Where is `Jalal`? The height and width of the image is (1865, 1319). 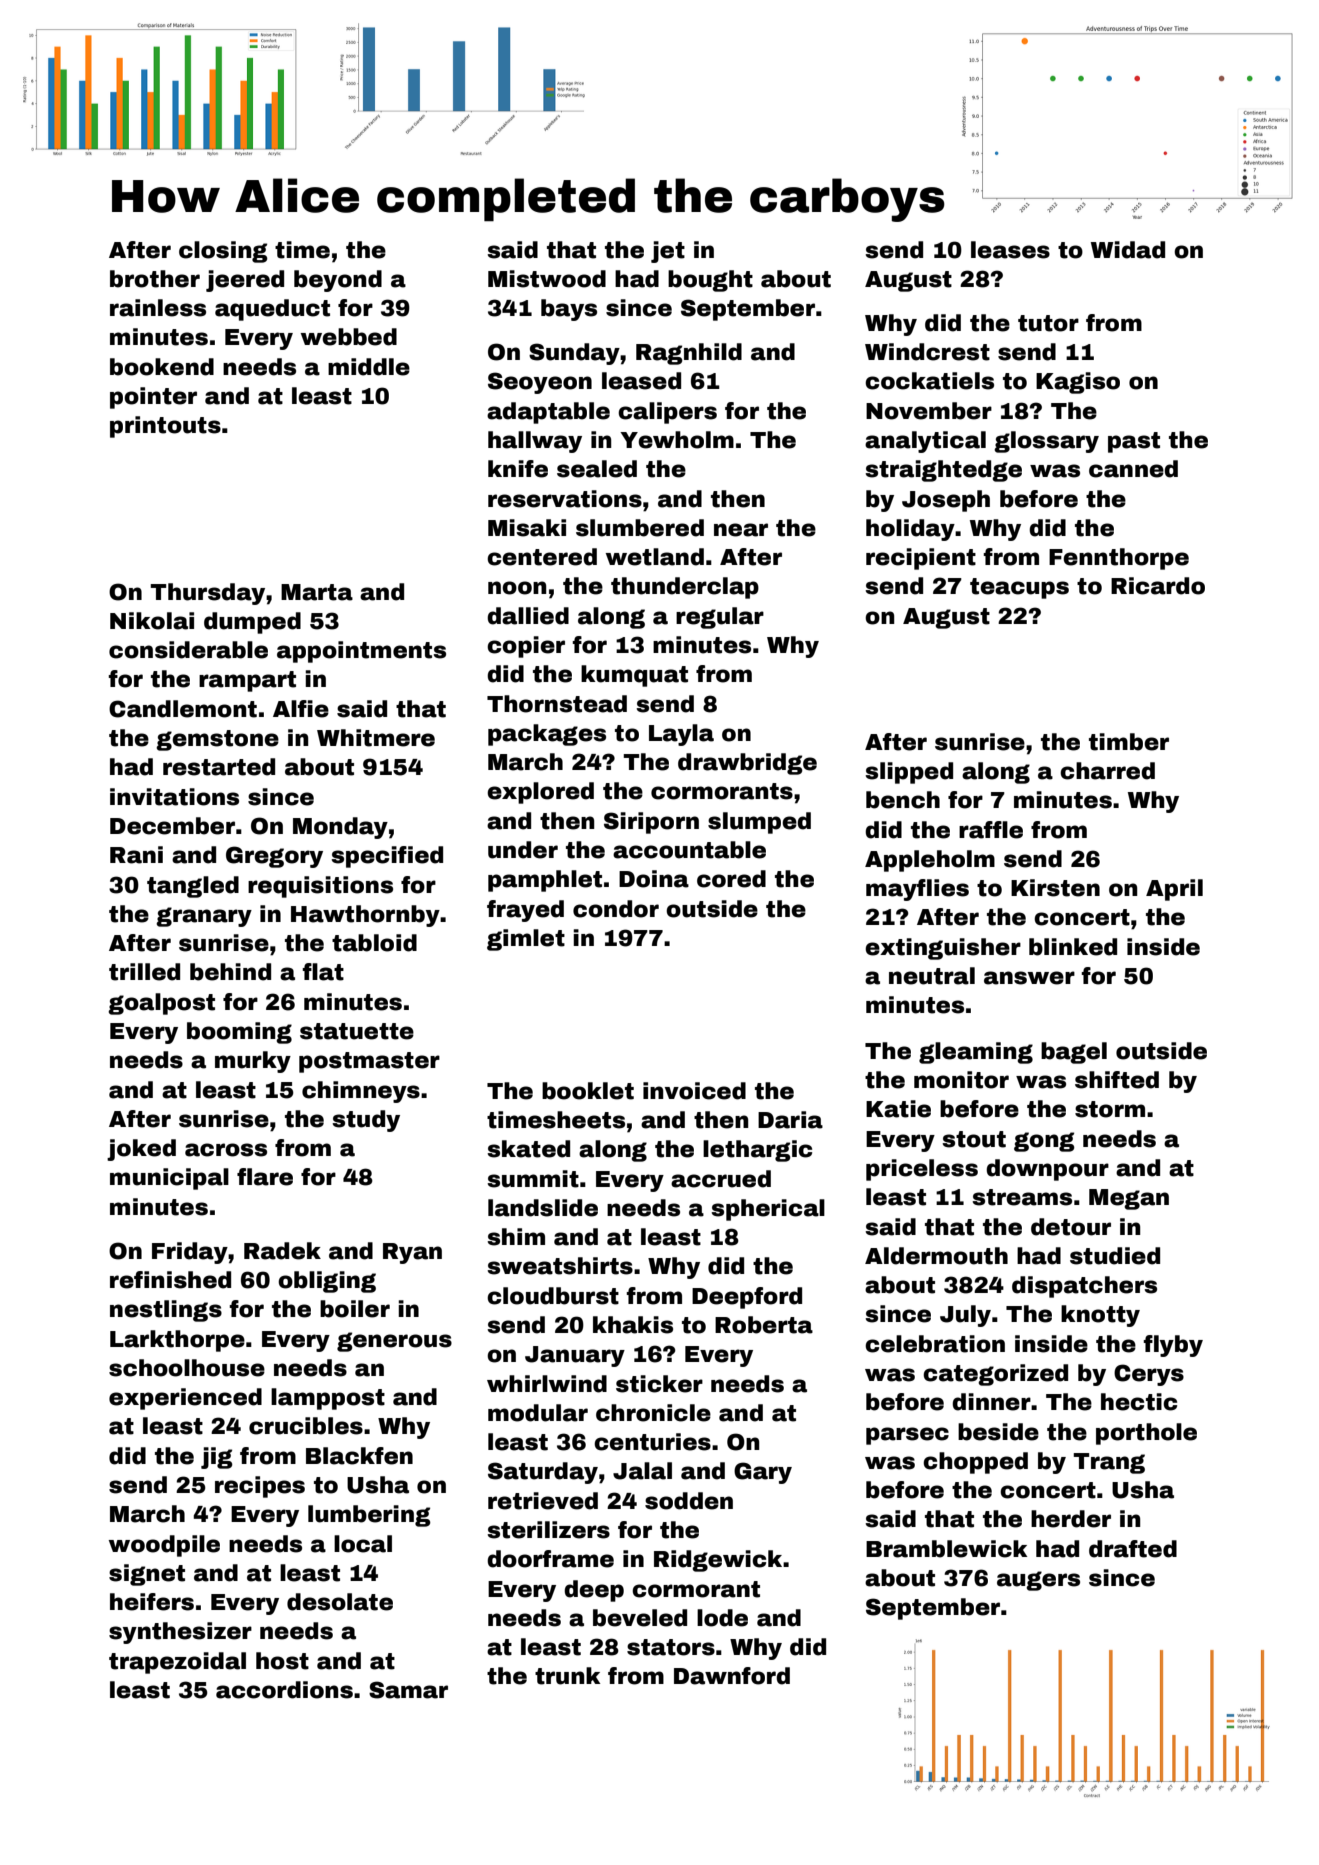 Jalal is located at coordinates (642, 1471).
